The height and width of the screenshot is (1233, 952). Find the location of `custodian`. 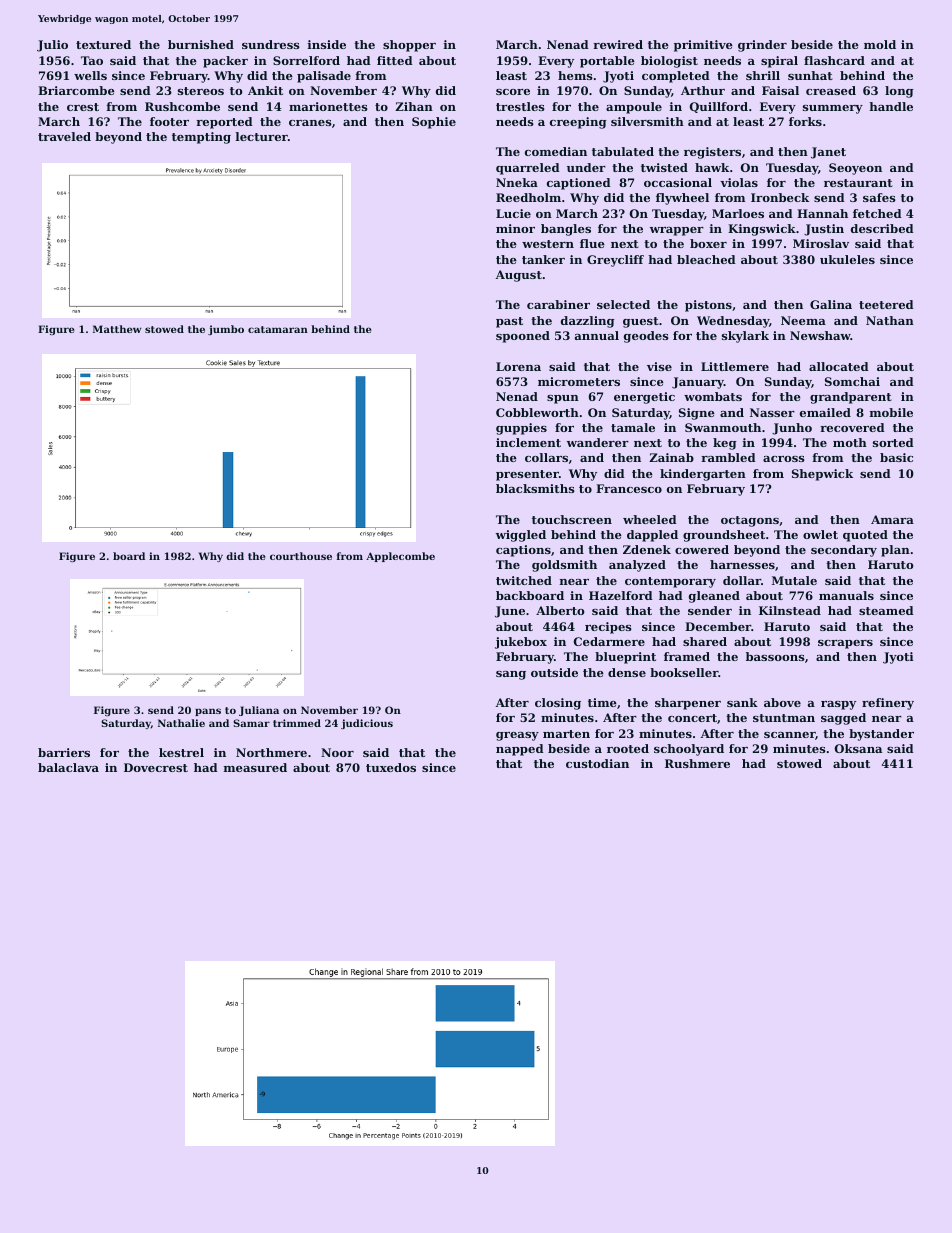

custodian is located at coordinates (597, 763).
